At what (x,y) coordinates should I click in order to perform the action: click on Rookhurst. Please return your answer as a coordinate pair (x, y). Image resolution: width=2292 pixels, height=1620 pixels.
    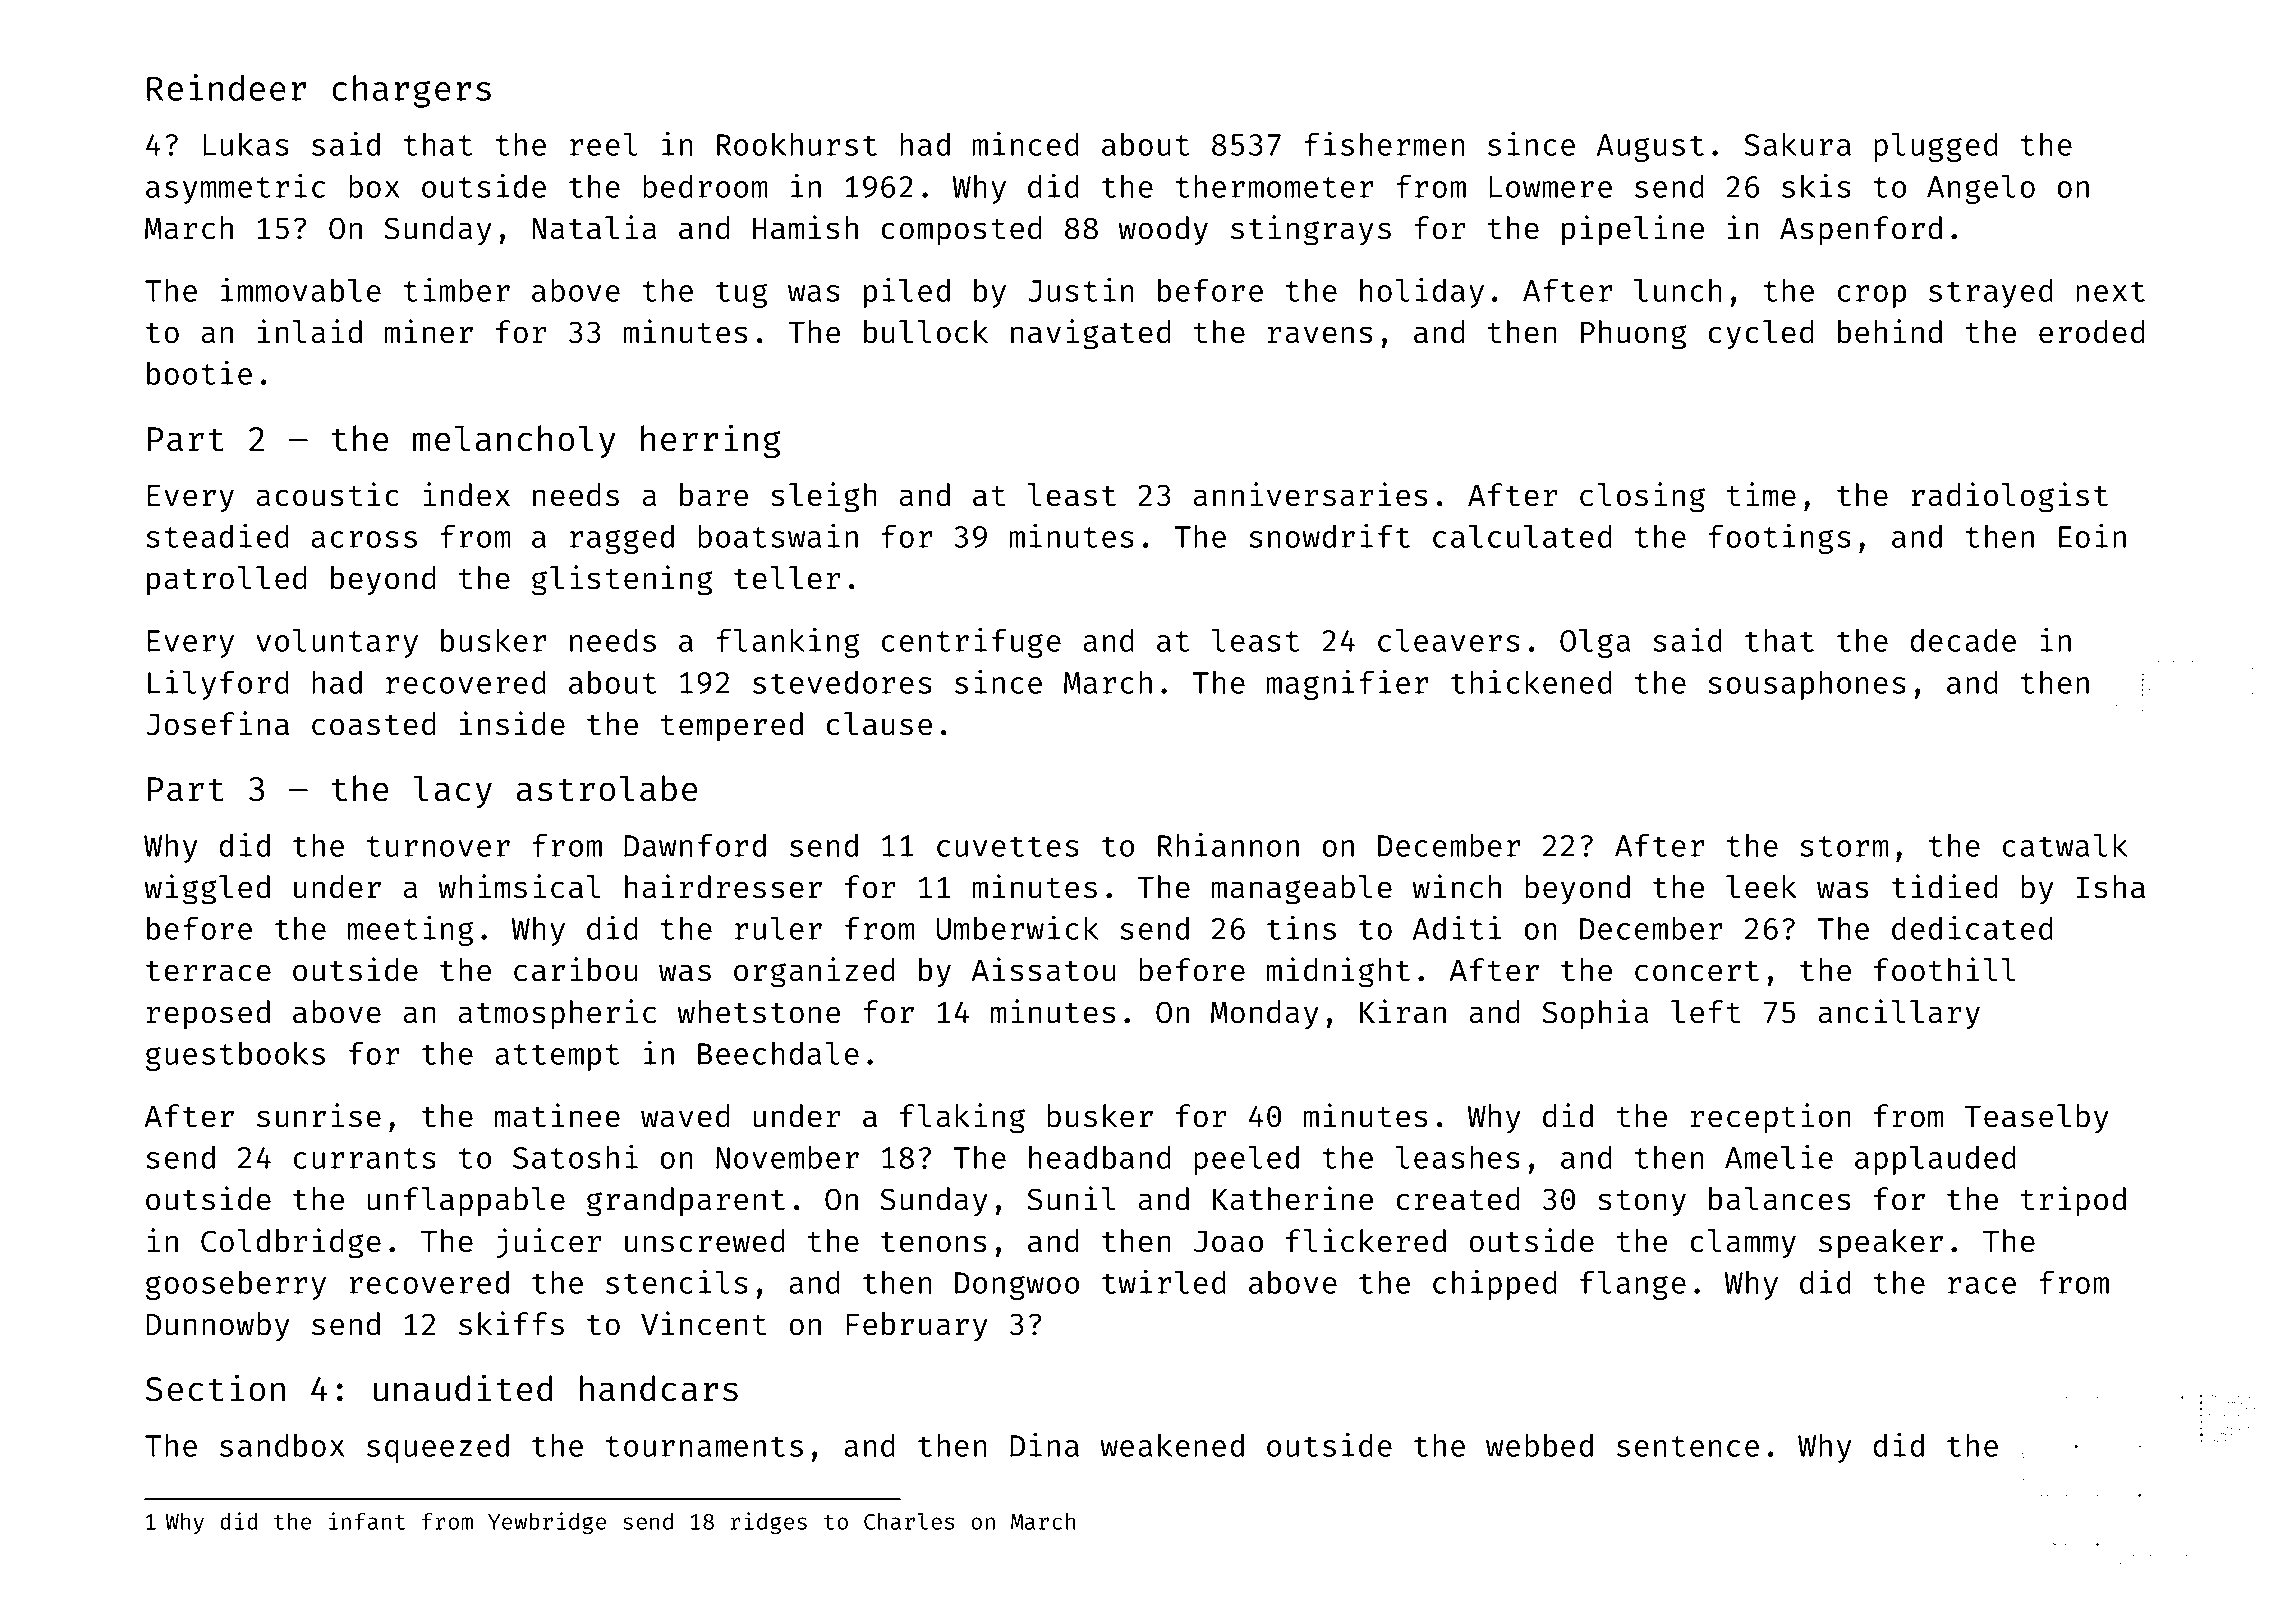
    Looking at the image, I should click on (797, 144).
